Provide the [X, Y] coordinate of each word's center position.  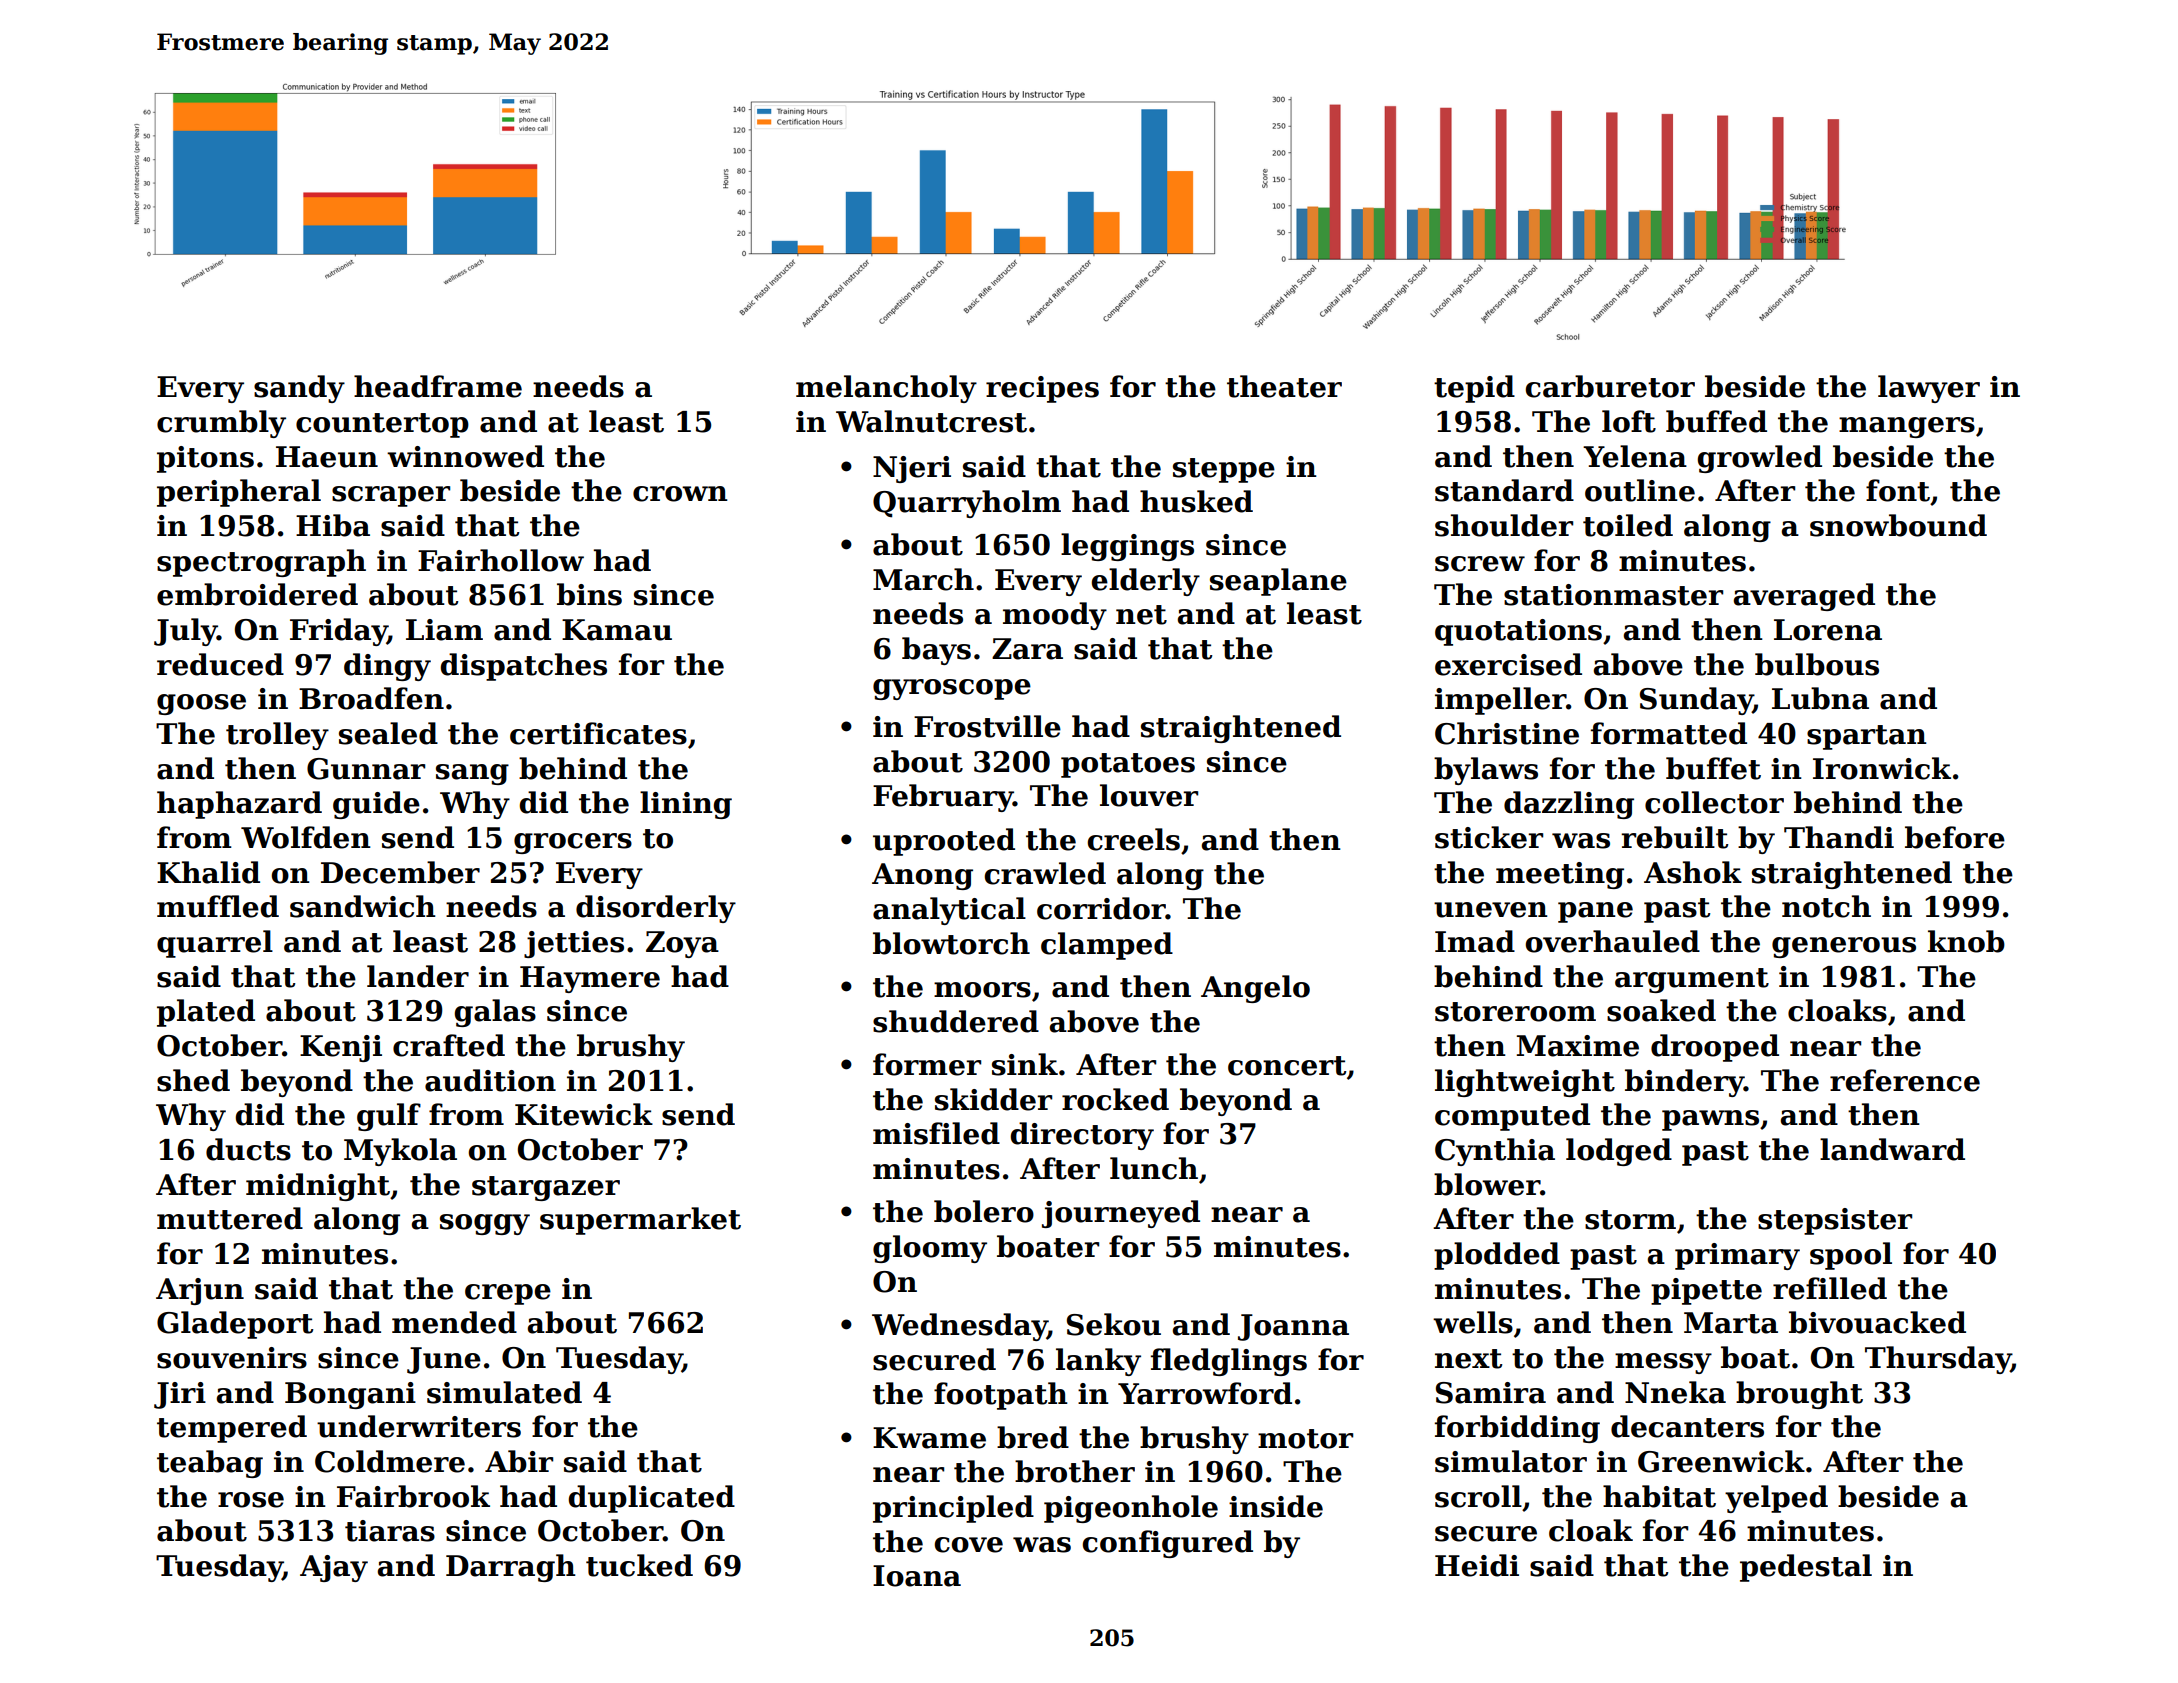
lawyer [1929, 389]
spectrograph [261, 563]
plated [206, 1013]
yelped [1776, 1499]
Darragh [511, 1568]
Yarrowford [1205, 1393]
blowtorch [951, 943]
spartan [1867, 737]
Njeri [912, 469]
